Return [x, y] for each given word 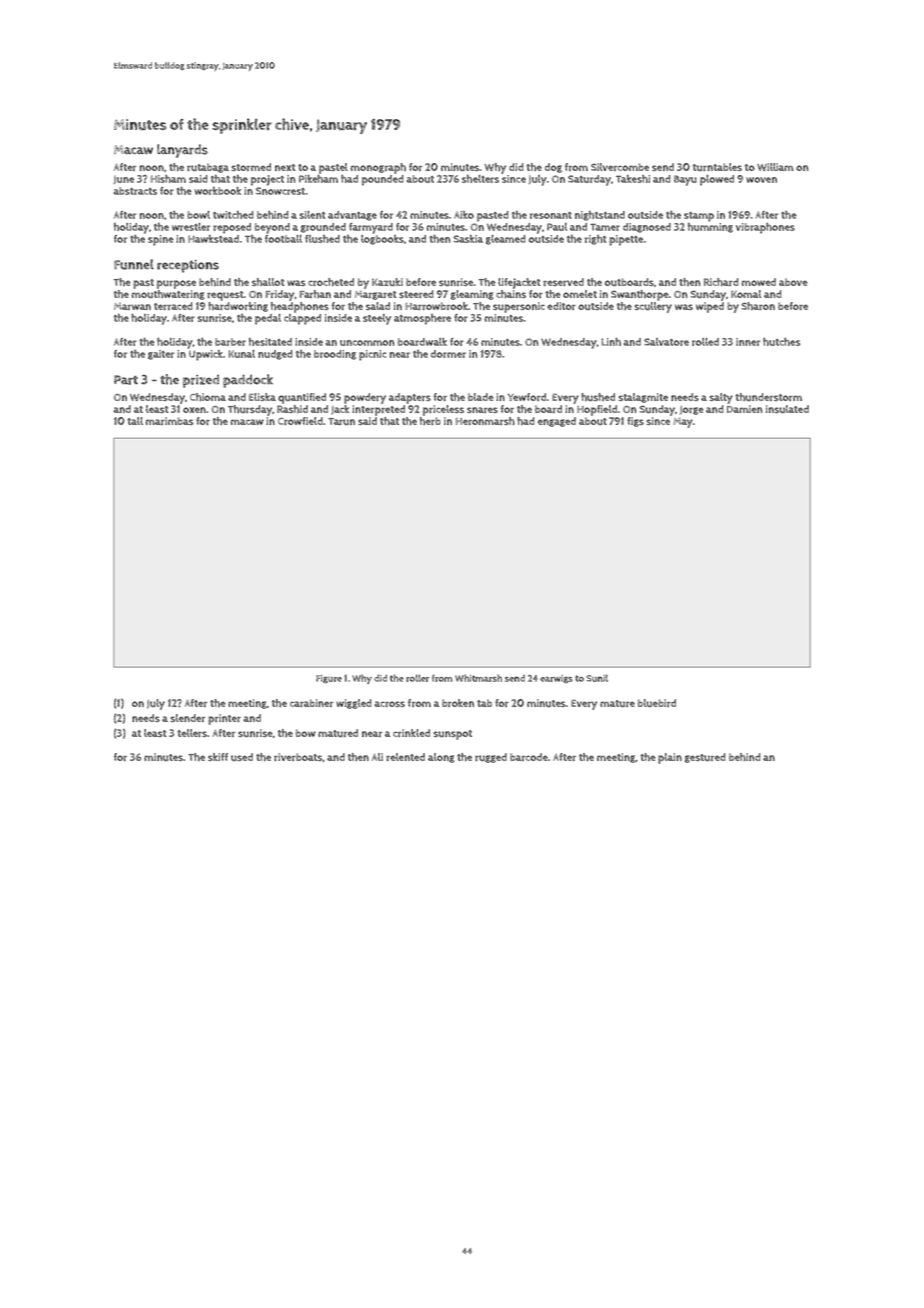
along [441, 758]
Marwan [132, 306]
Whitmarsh [478, 678]
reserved [563, 282]
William [775, 167]
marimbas [169, 421]
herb [430, 421]
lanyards [182, 151]
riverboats [298, 757]
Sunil [597, 678]
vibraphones [765, 228]
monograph [378, 168]
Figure [329, 679]
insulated [787, 409]
